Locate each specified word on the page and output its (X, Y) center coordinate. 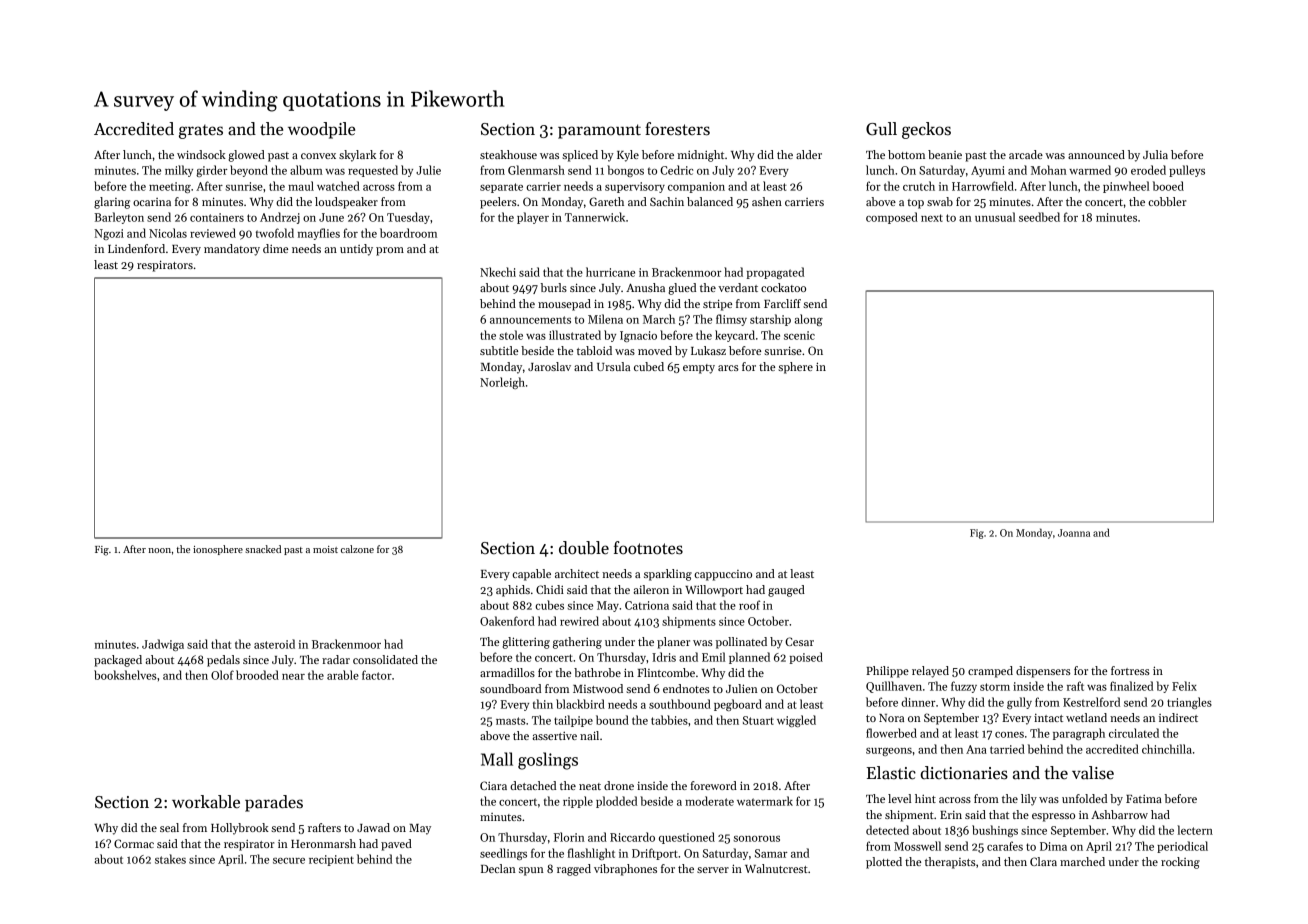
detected (887, 830)
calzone (357, 549)
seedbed (1039, 217)
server (713, 870)
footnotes (648, 548)
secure (289, 861)
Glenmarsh (536, 170)
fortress (1130, 670)
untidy (356, 250)
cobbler (1167, 201)
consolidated (385, 659)
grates (201, 131)
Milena (605, 319)
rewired (579, 621)
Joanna (1074, 533)
